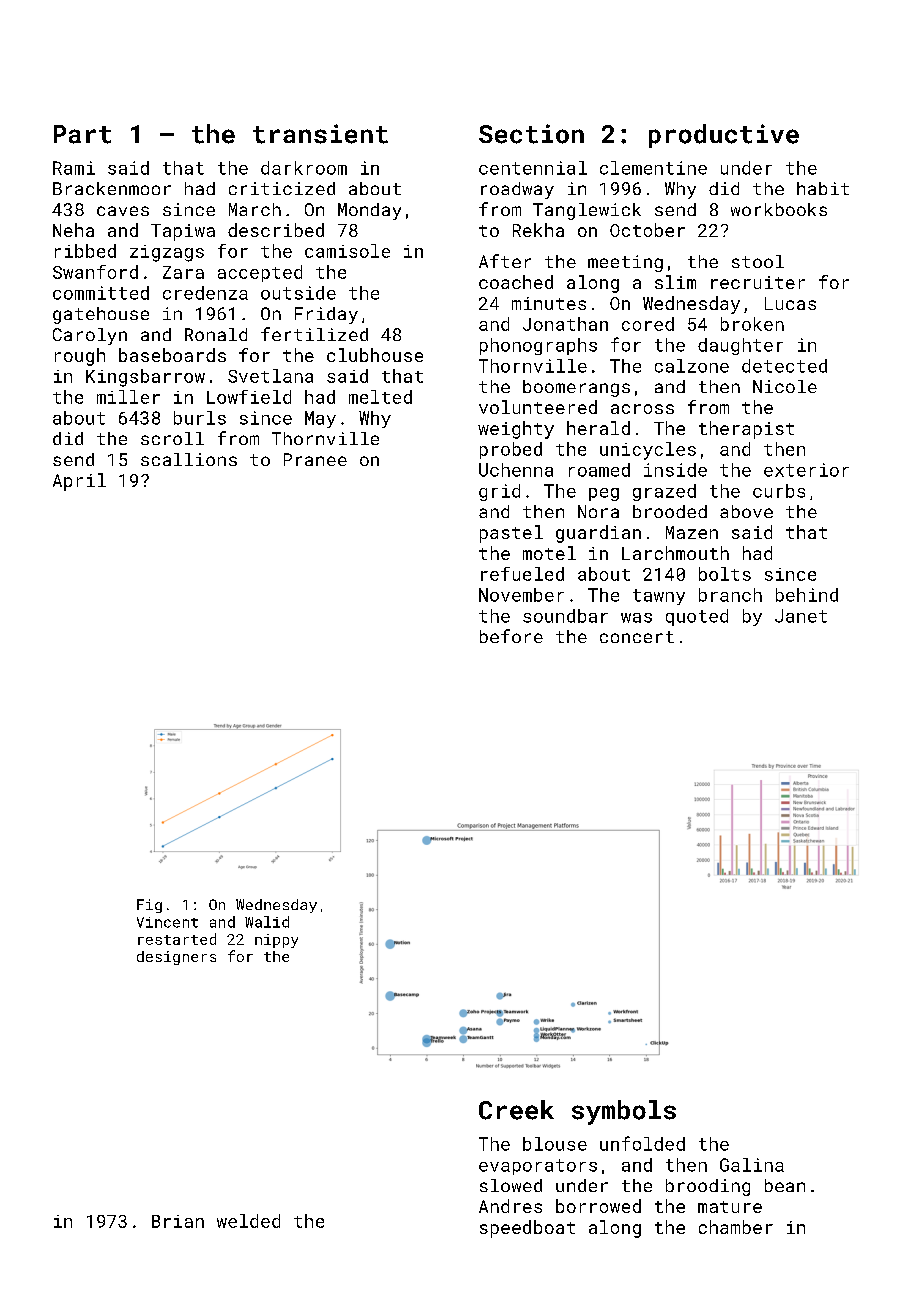  What do you see at coordinates (516, 282) in the screenshot?
I see `coached` at bounding box center [516, 282].
